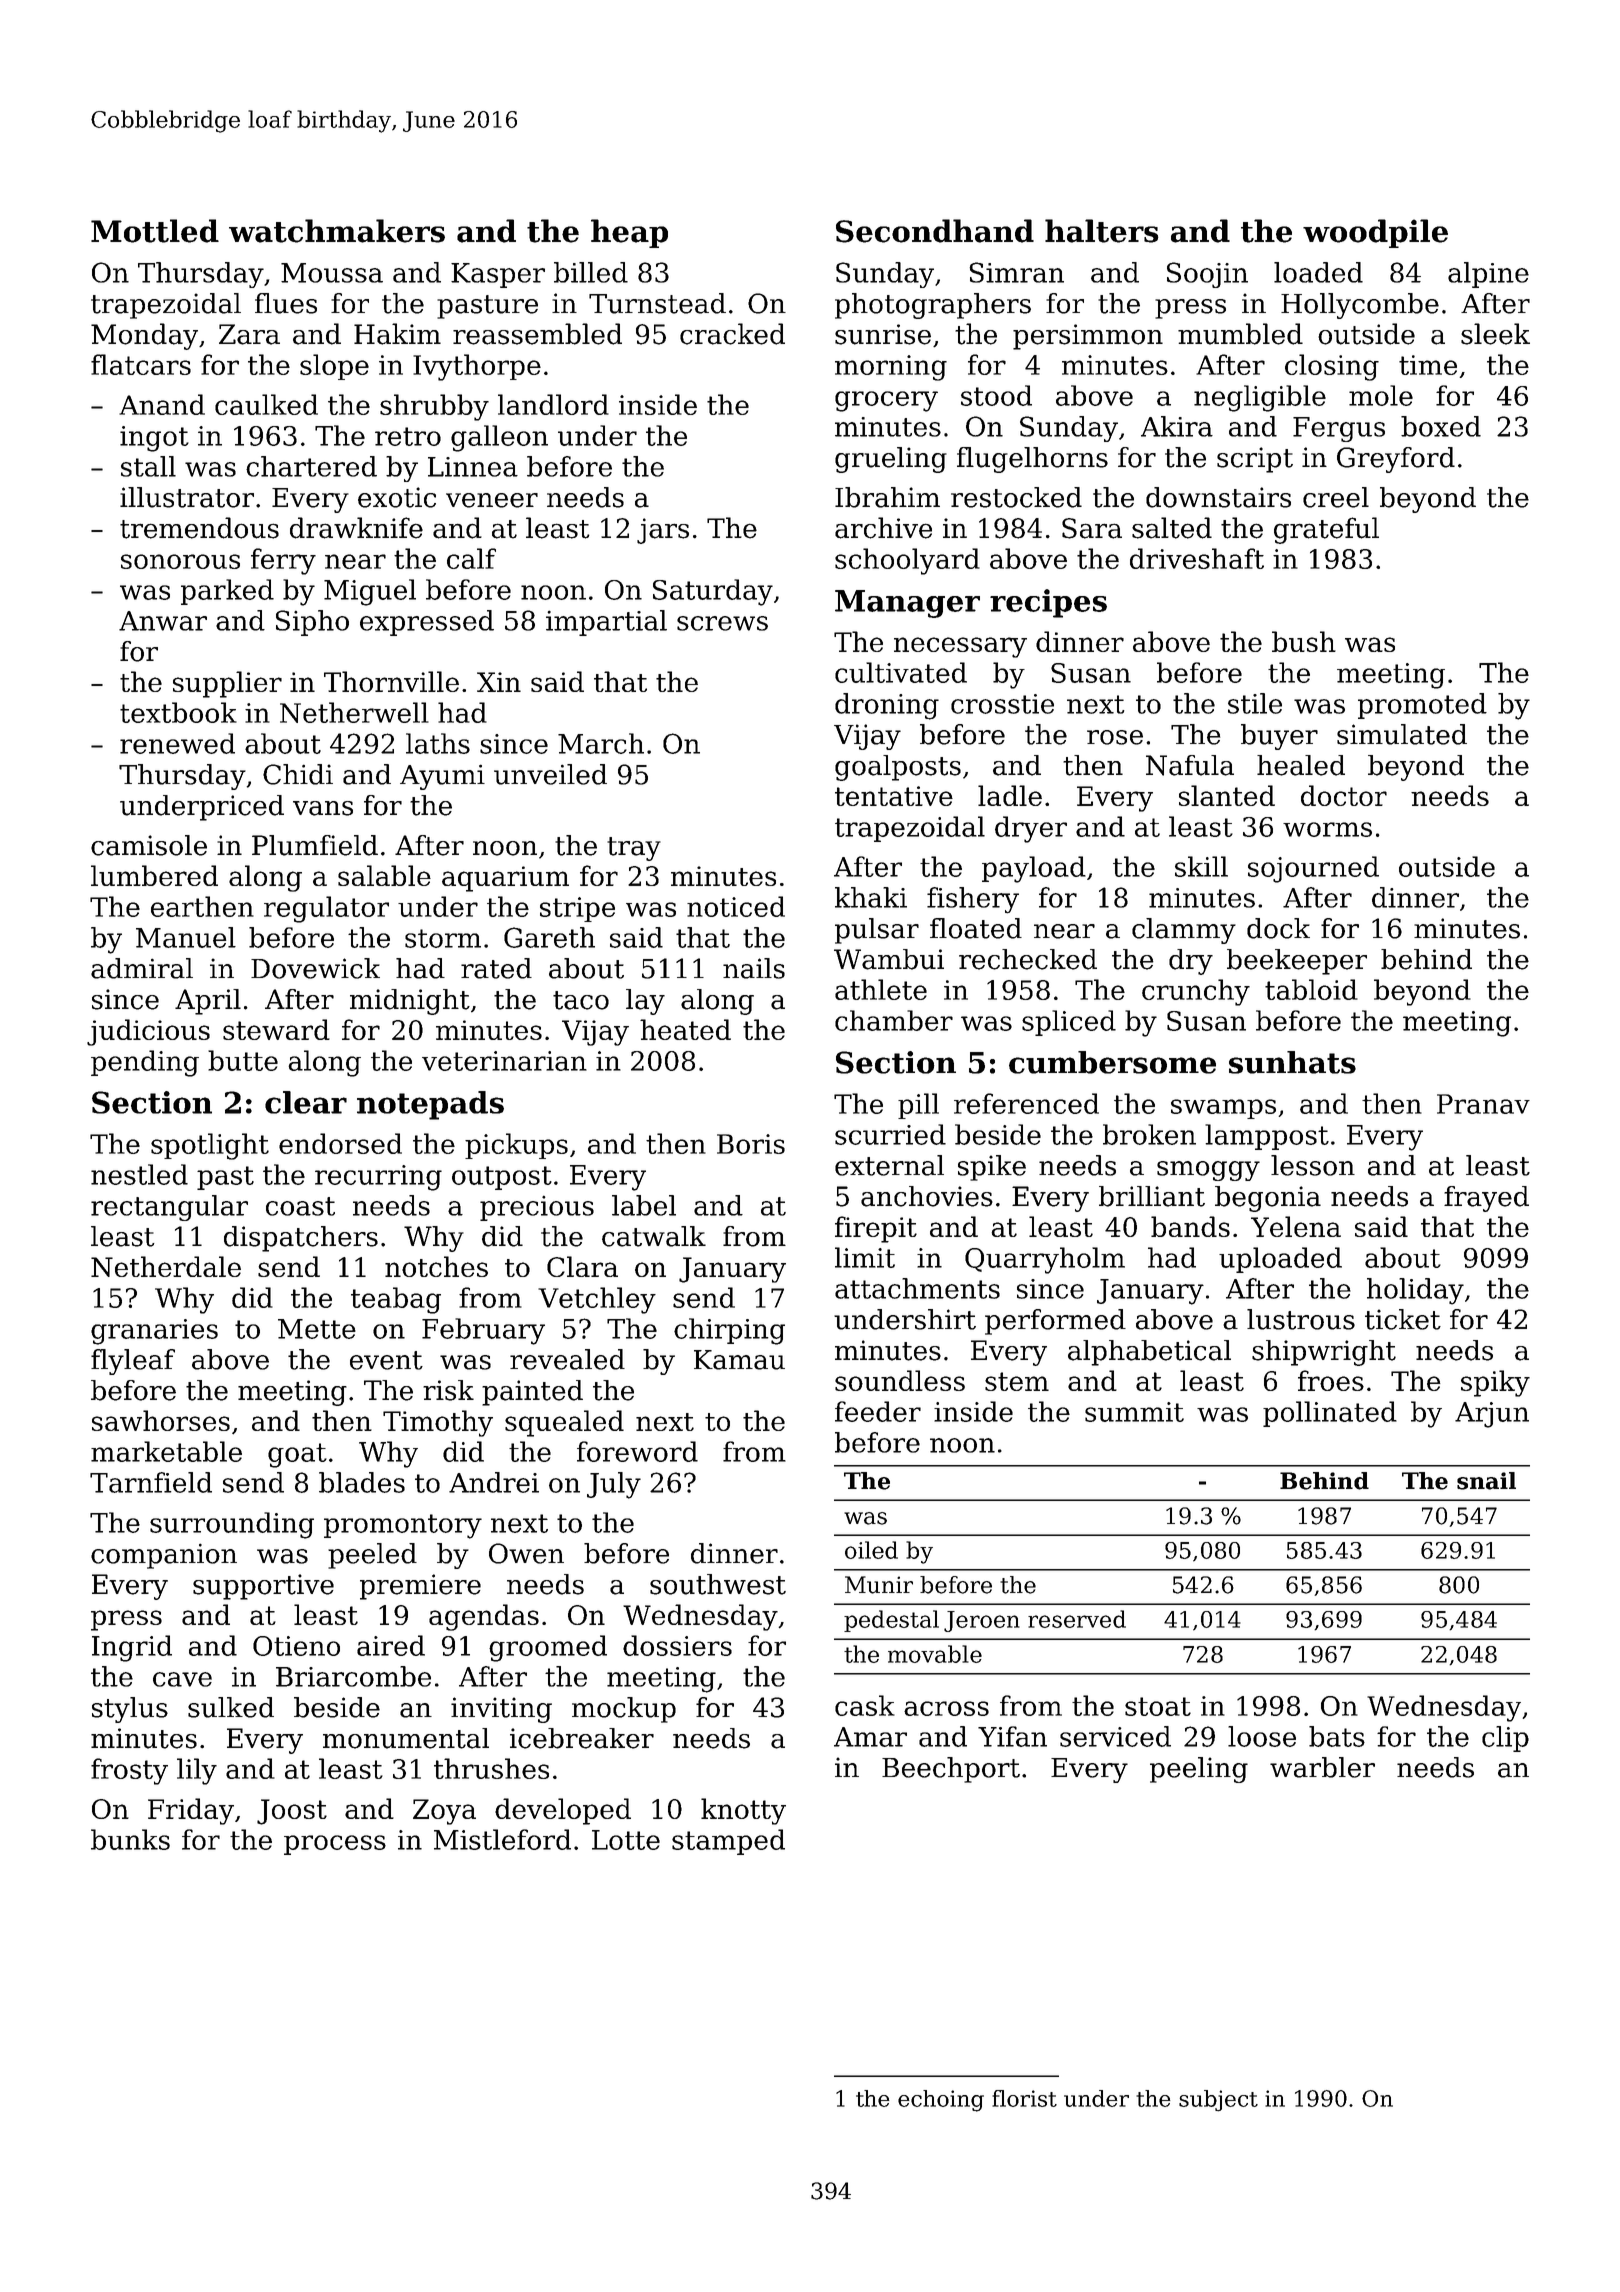 The image size is (1620, 2292). Describe the element at coordinates (164, 1556) in the screenshot. I see `companion` at that location.
